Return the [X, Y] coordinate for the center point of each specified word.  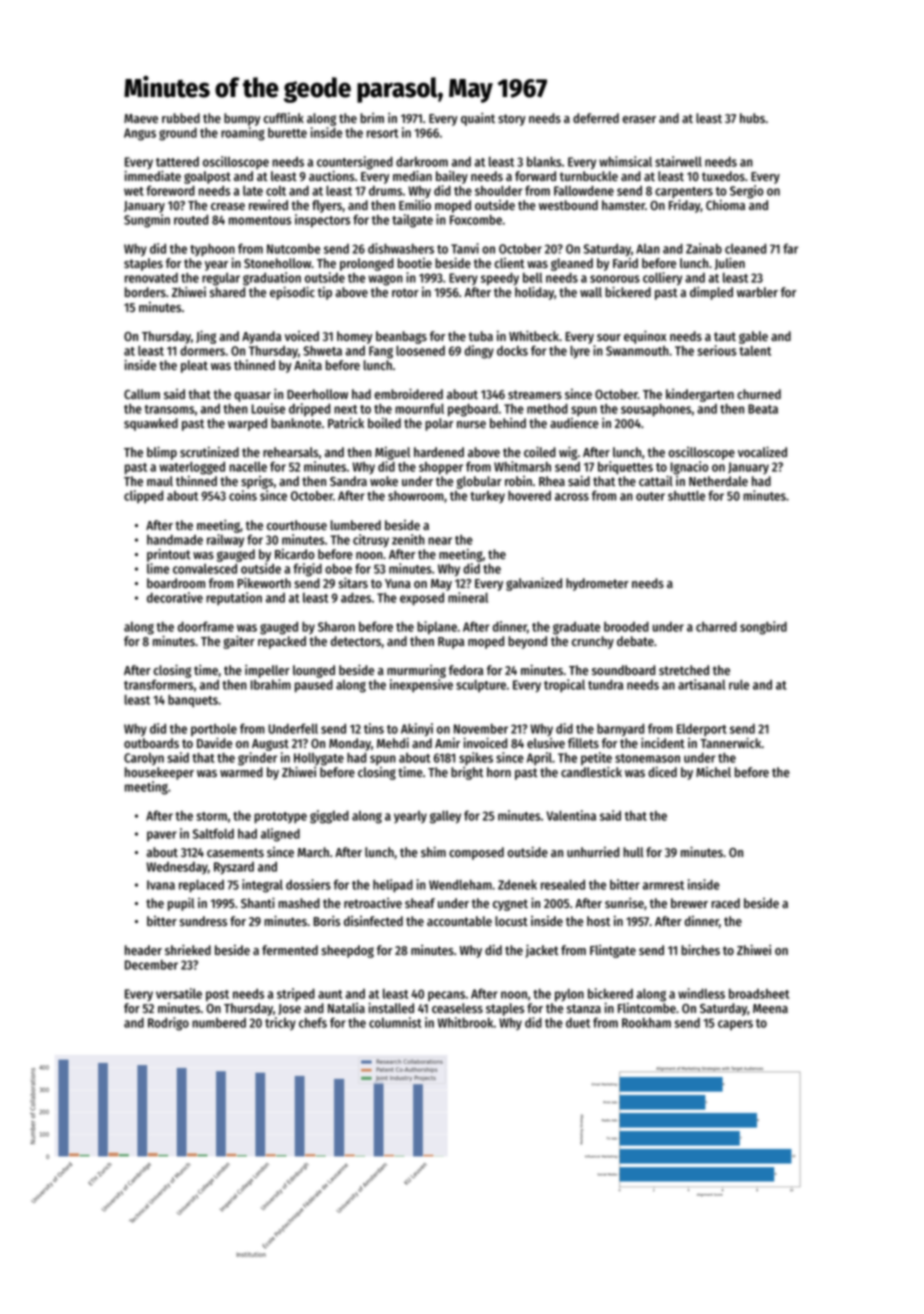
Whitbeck [534, 335]
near [440, 541]
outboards [151, 743]
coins [243, 495]
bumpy [242, 119]
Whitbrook [465, 1022]
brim [372, 118]
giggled [329, 817]
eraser [639, 119]
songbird [763, 628]
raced [725, 903]
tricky [280, 1023]
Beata [763, 409]
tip [325, 293]
